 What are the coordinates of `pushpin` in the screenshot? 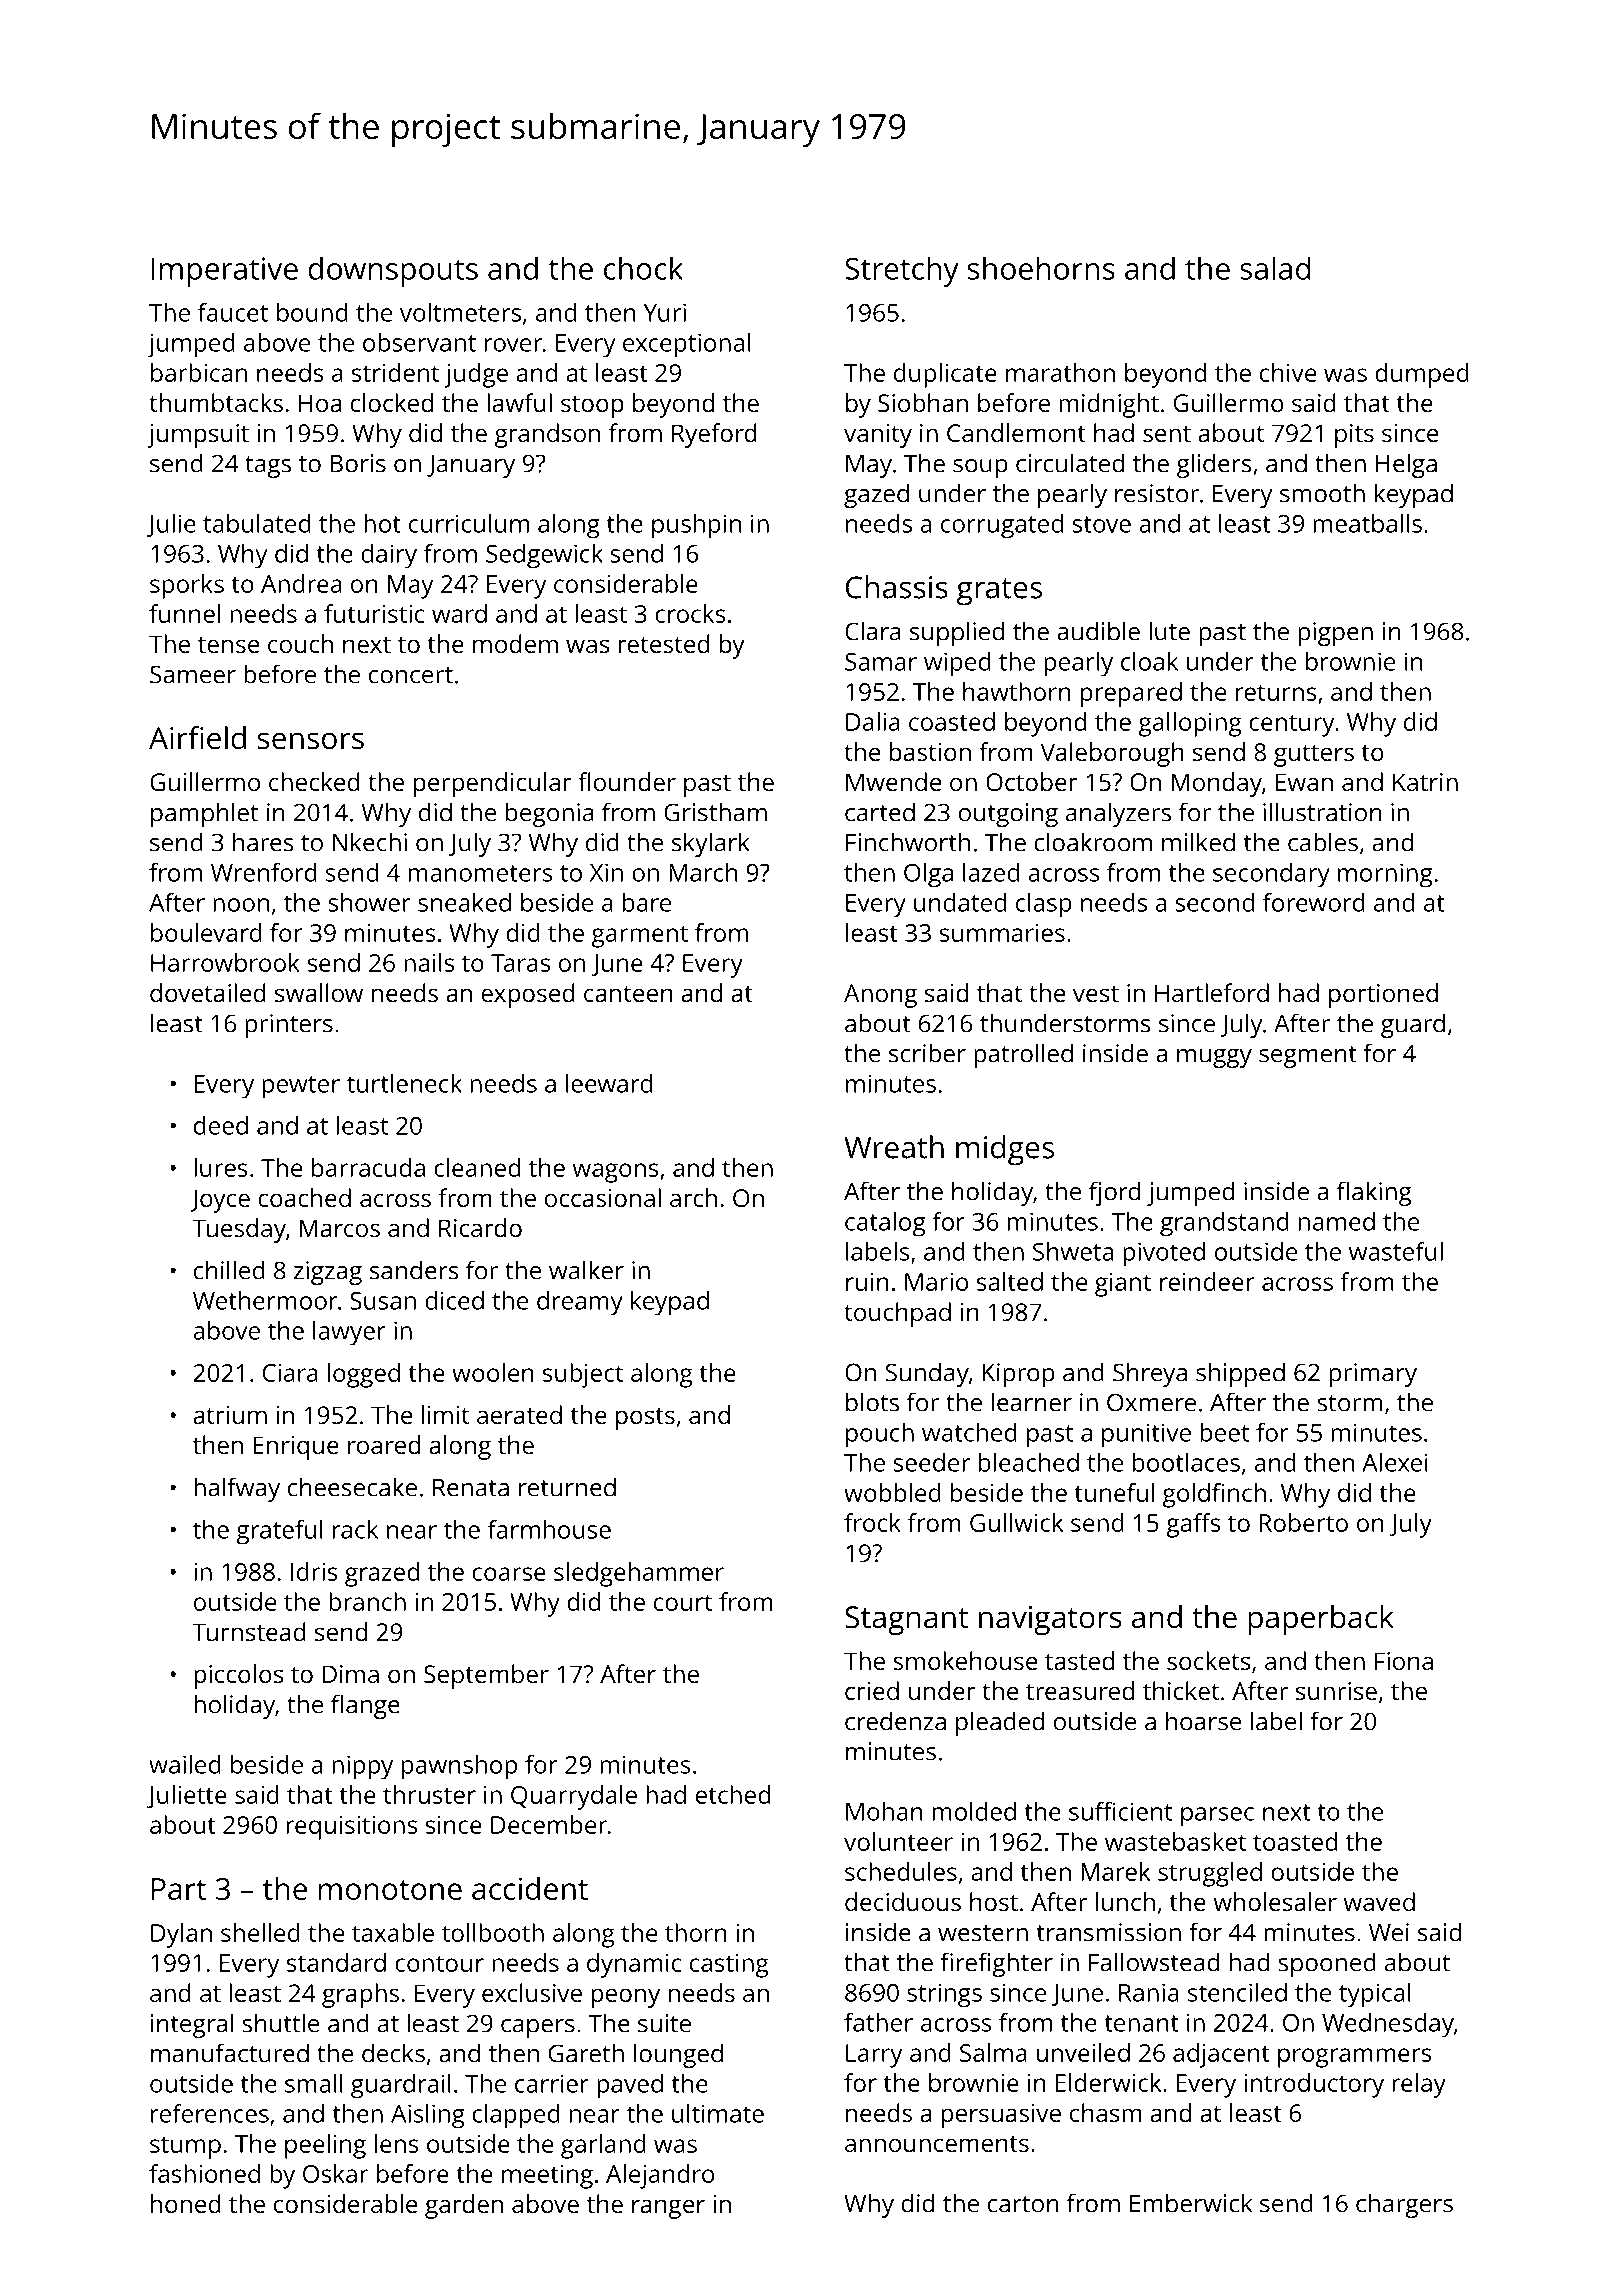 It's located at (696, 526).
